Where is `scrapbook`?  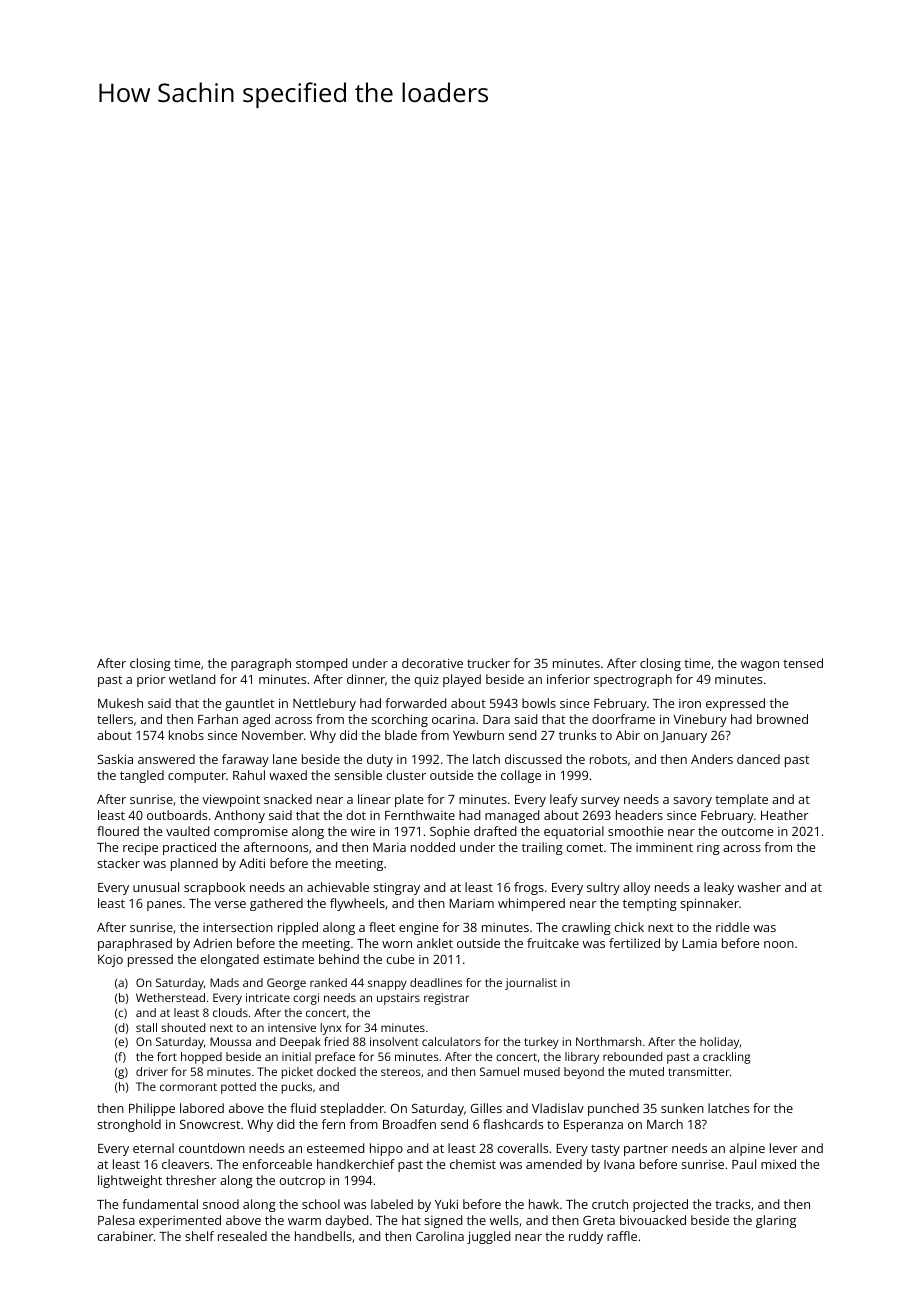 scrapbook is located at coordinates (215, 888).
